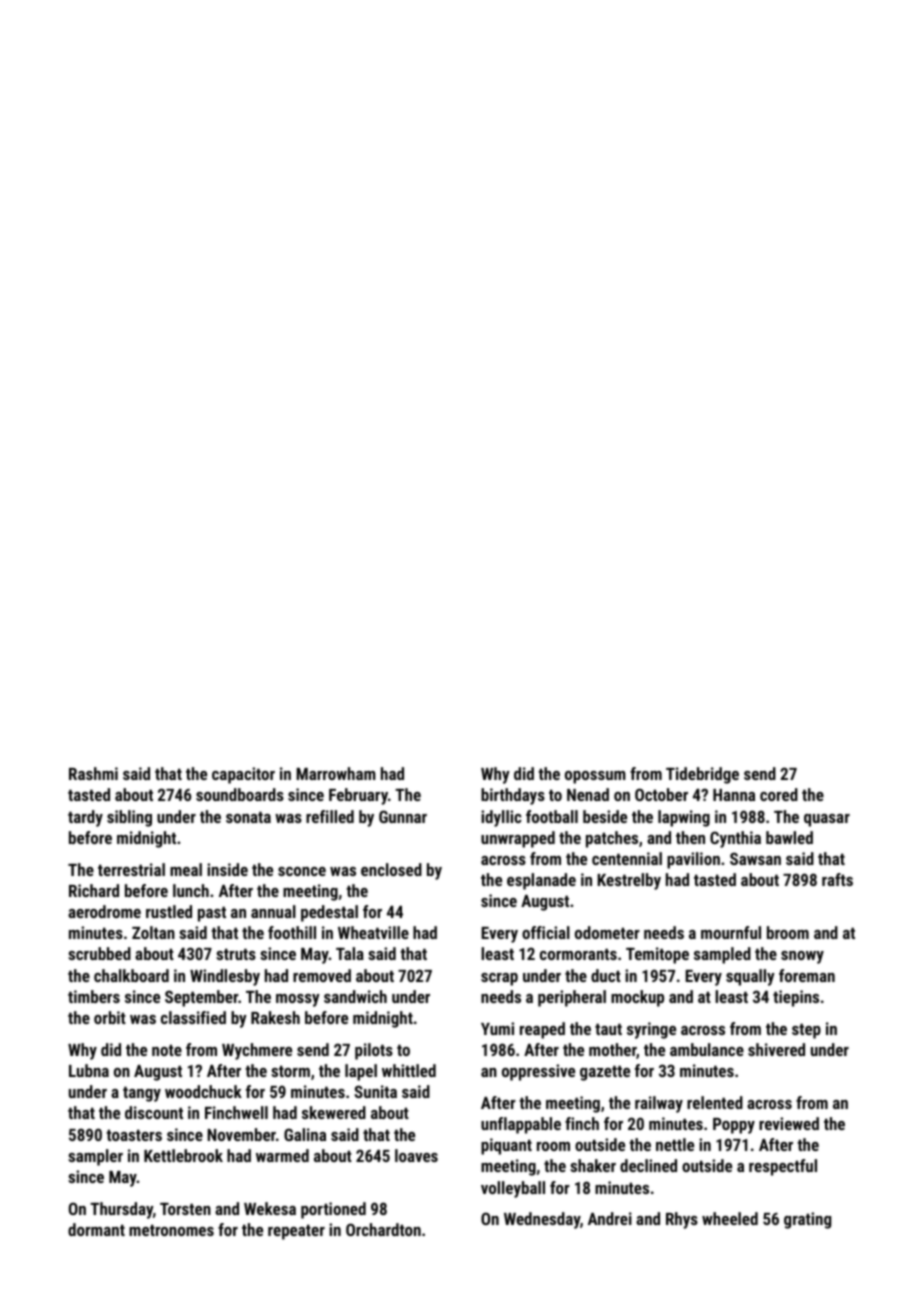 The width and height of the screenshot is (924, 1308). Describe the element at coordinates (513, 1189) in the screenshot. I see `volleyball` at that location.
